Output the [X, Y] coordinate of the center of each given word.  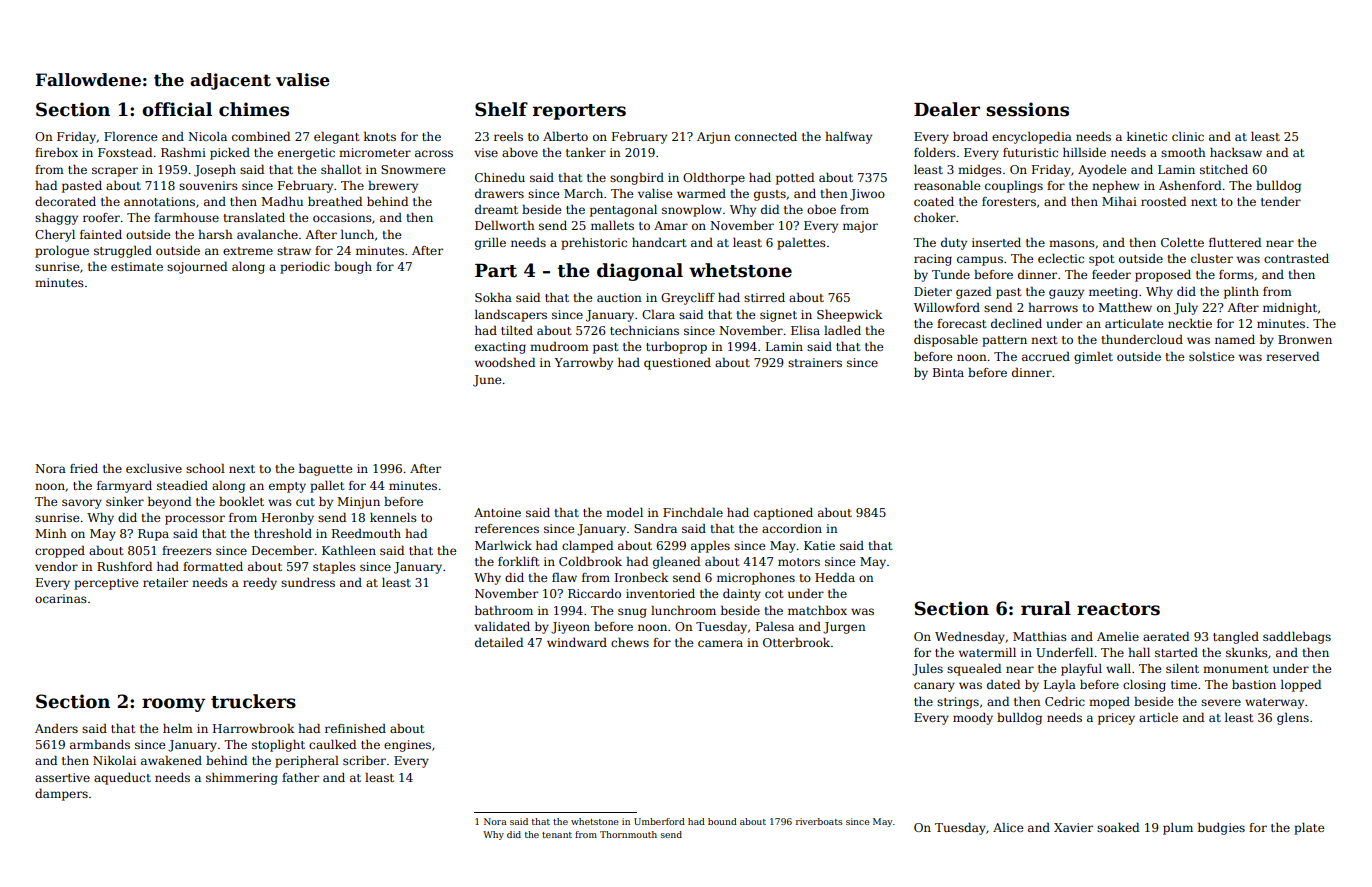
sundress [308, 582]
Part [496, 271]
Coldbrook [590, 561]
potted [795, 179]
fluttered [1235, 242]
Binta [948, 372]
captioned [783, 514]
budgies [1221, 829]
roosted [1163, 201]
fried [84, 468]
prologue [62, 252]
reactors [1118, 609]
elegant [336, 138]
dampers [61, 795]
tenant [557, 835]
